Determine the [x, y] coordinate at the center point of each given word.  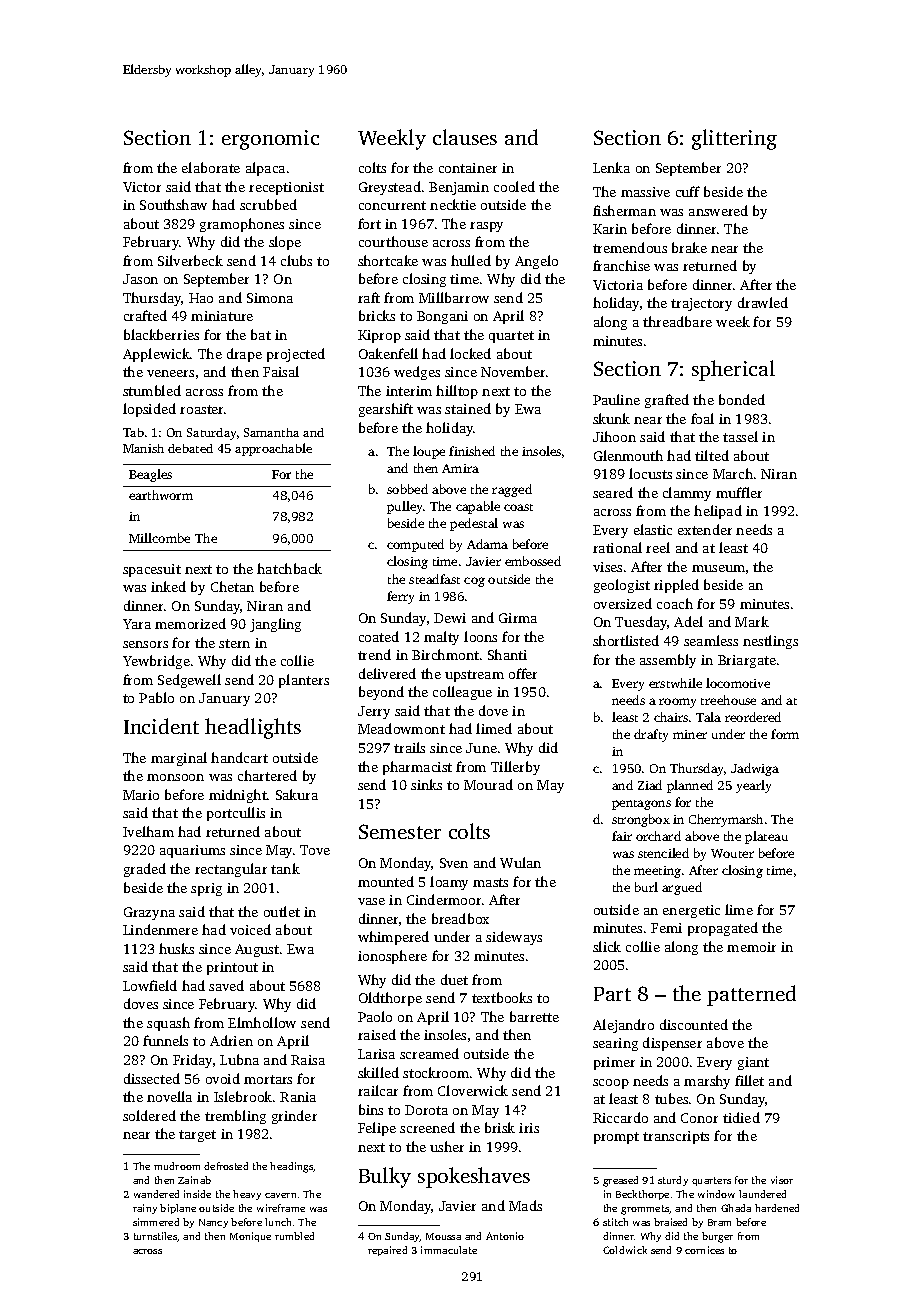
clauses [465, 137]
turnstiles [156, 1237]
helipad [718, 512]
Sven [454, 863]
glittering [734, 139]
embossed [533, 561]
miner [690, 734]
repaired [387, 1251]
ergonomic [270, 140]
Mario [141, 795]
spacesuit [152, 570]
